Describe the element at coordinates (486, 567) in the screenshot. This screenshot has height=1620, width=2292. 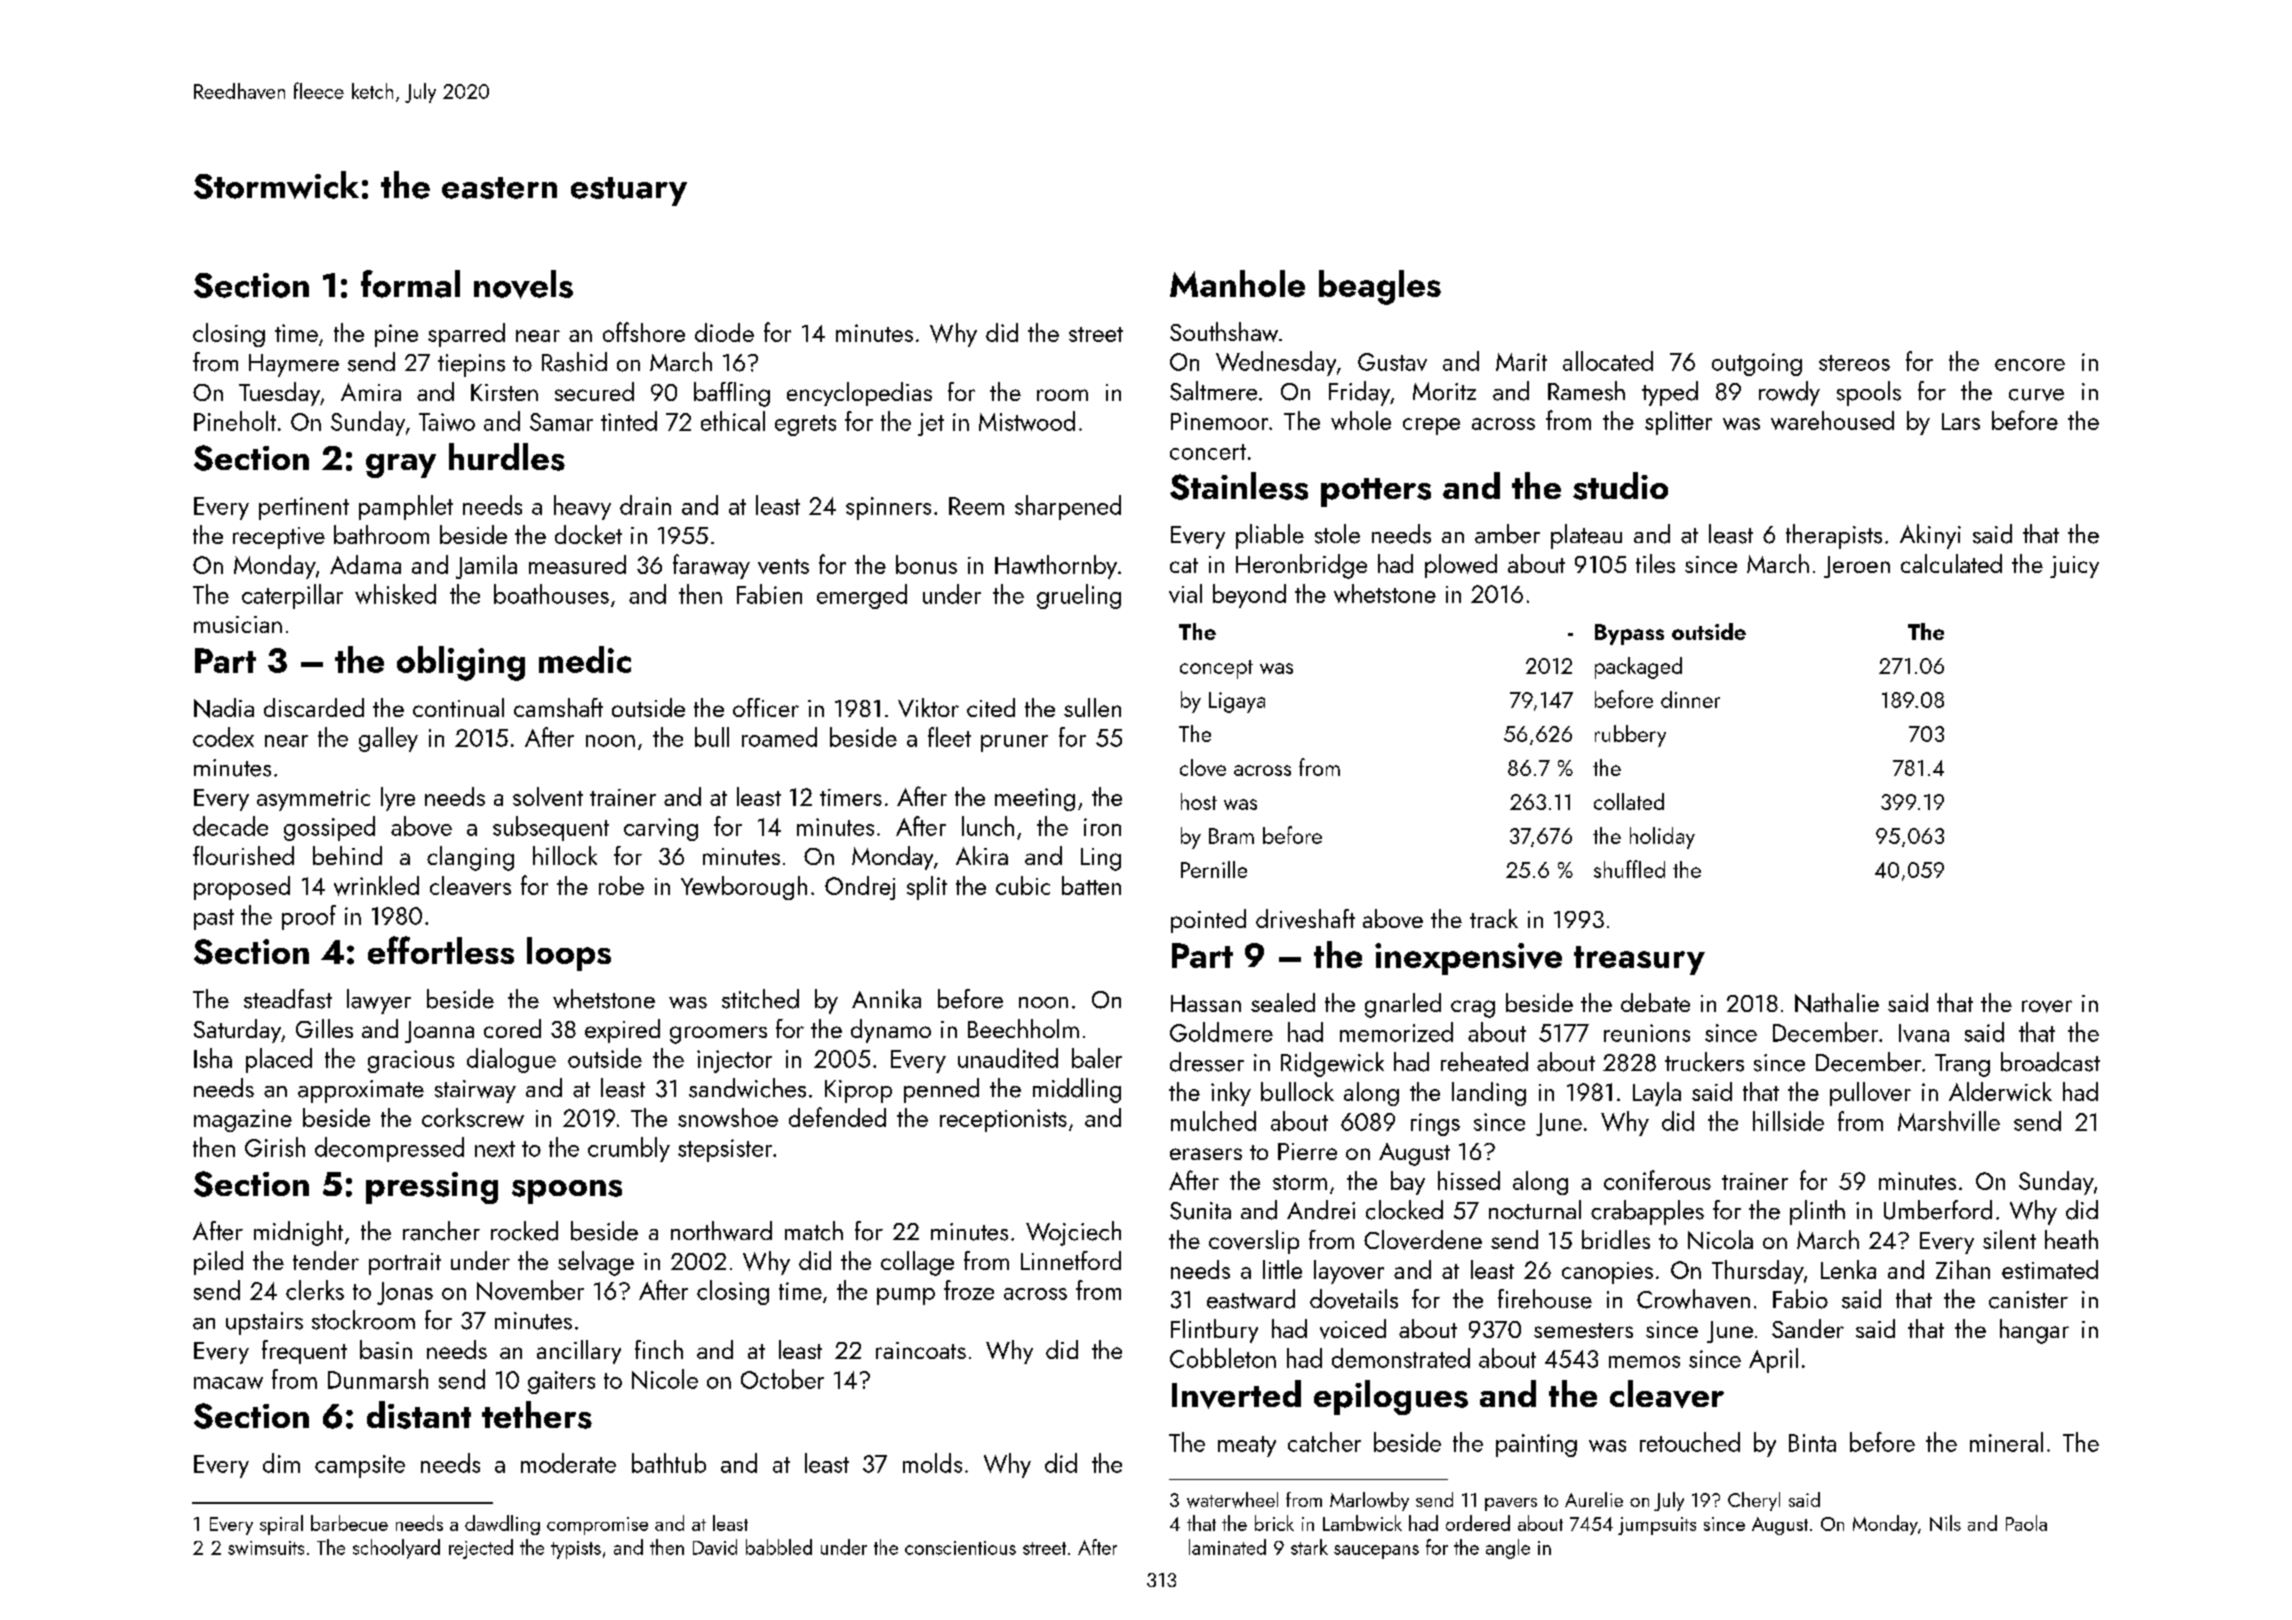
I see `Jamila` at that location.
